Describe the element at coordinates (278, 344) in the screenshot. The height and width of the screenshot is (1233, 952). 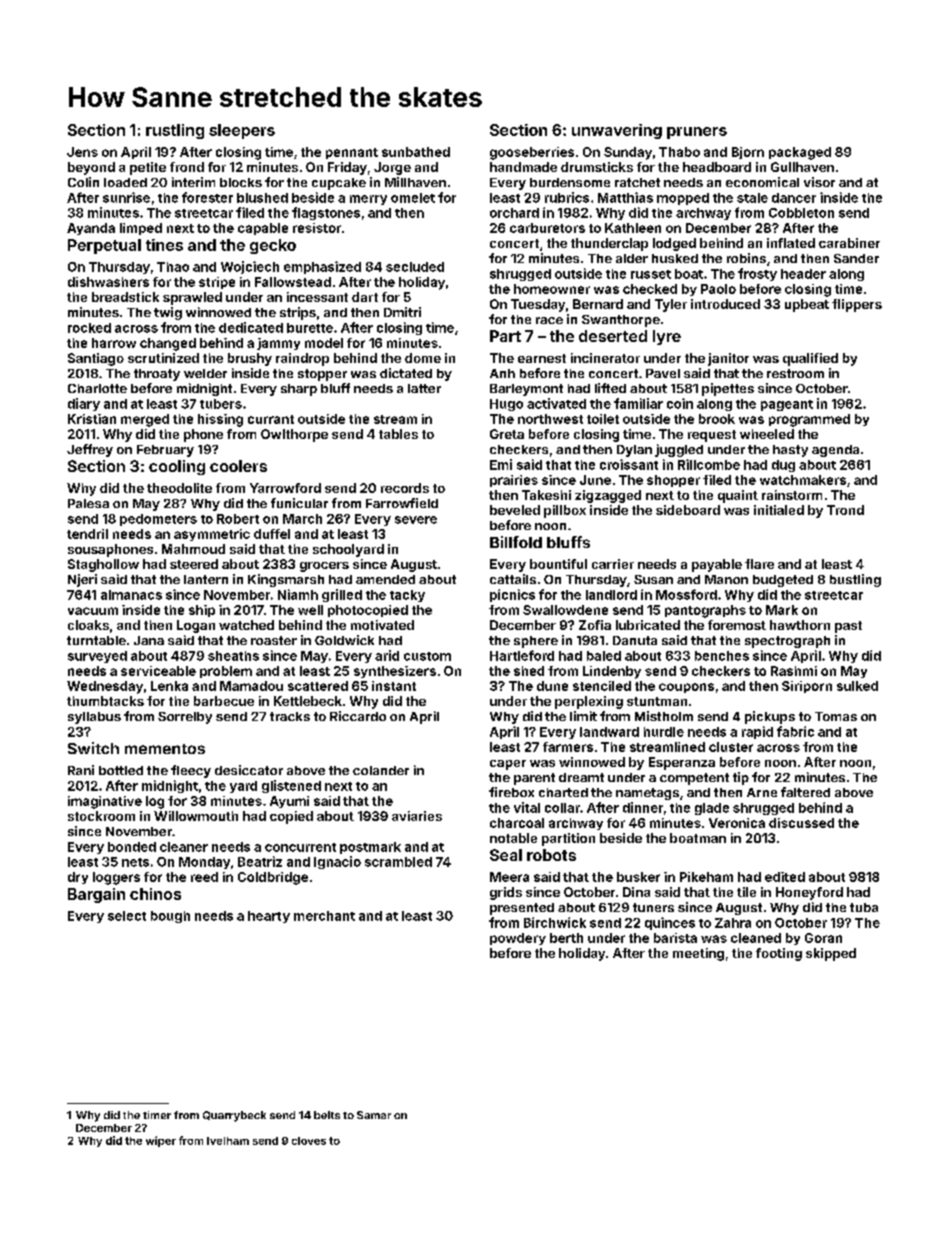
I see `jammy` at that location.
